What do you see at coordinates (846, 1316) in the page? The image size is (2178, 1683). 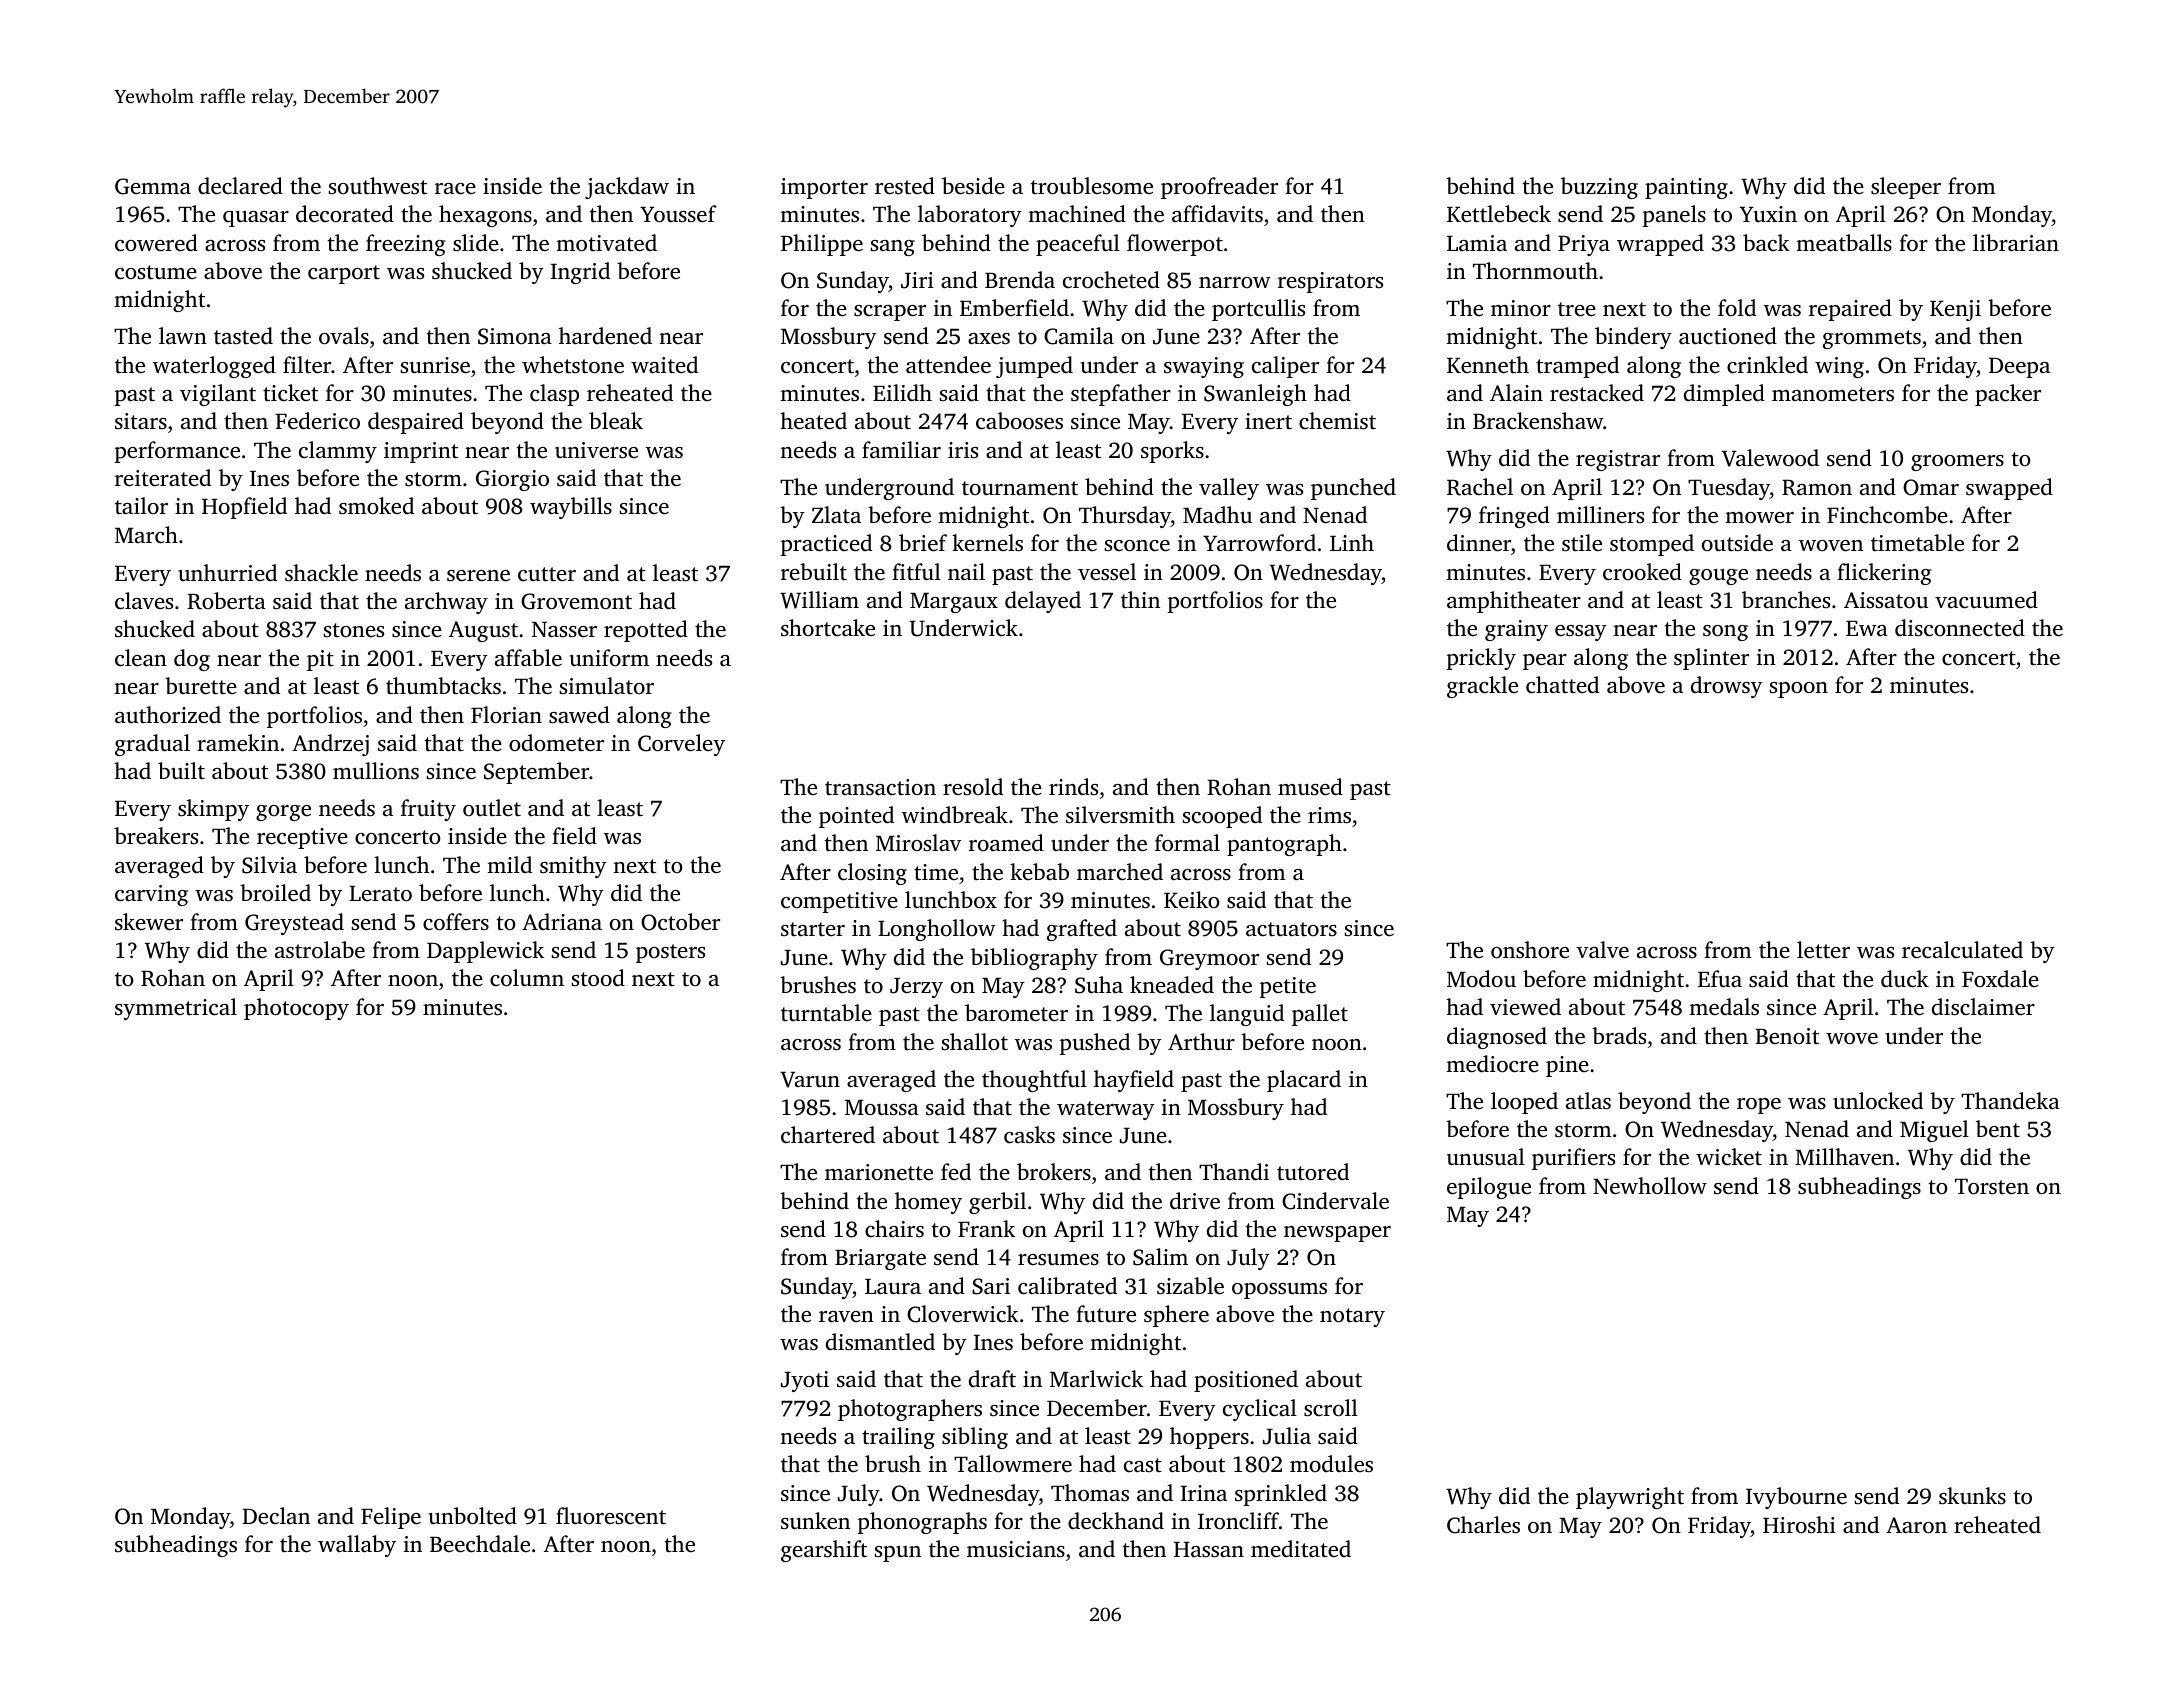 I see `raven` at bounding box center [846, 1316].
